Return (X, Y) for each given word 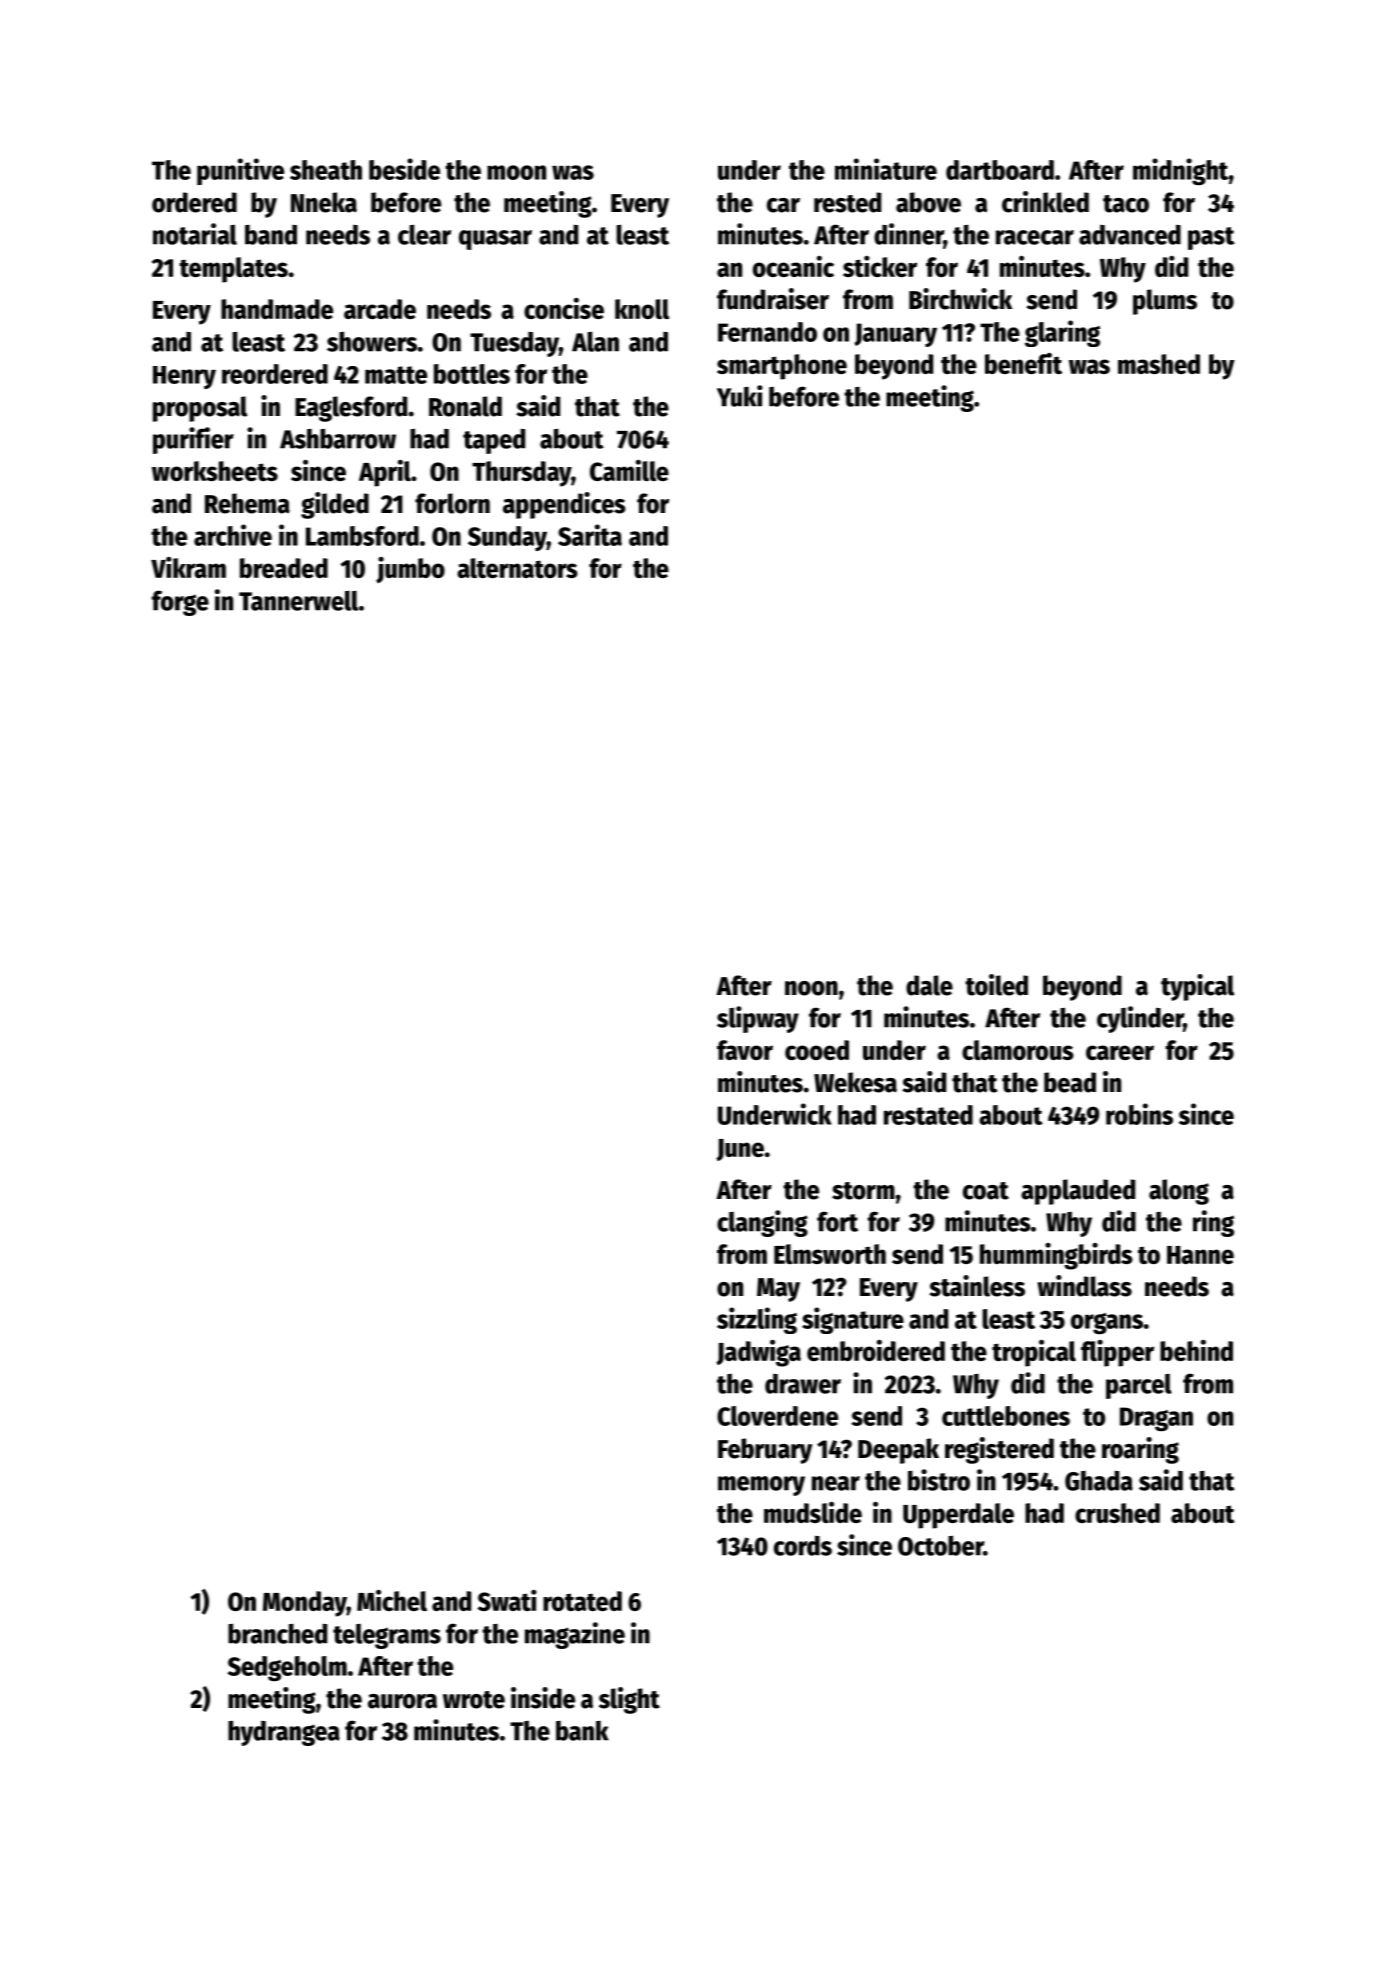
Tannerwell (298, 601)
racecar (1035, 237)
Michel (392, 1600)
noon (811, 988)
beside (404, 169)
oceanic (793, 266)
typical (1197, 987)
